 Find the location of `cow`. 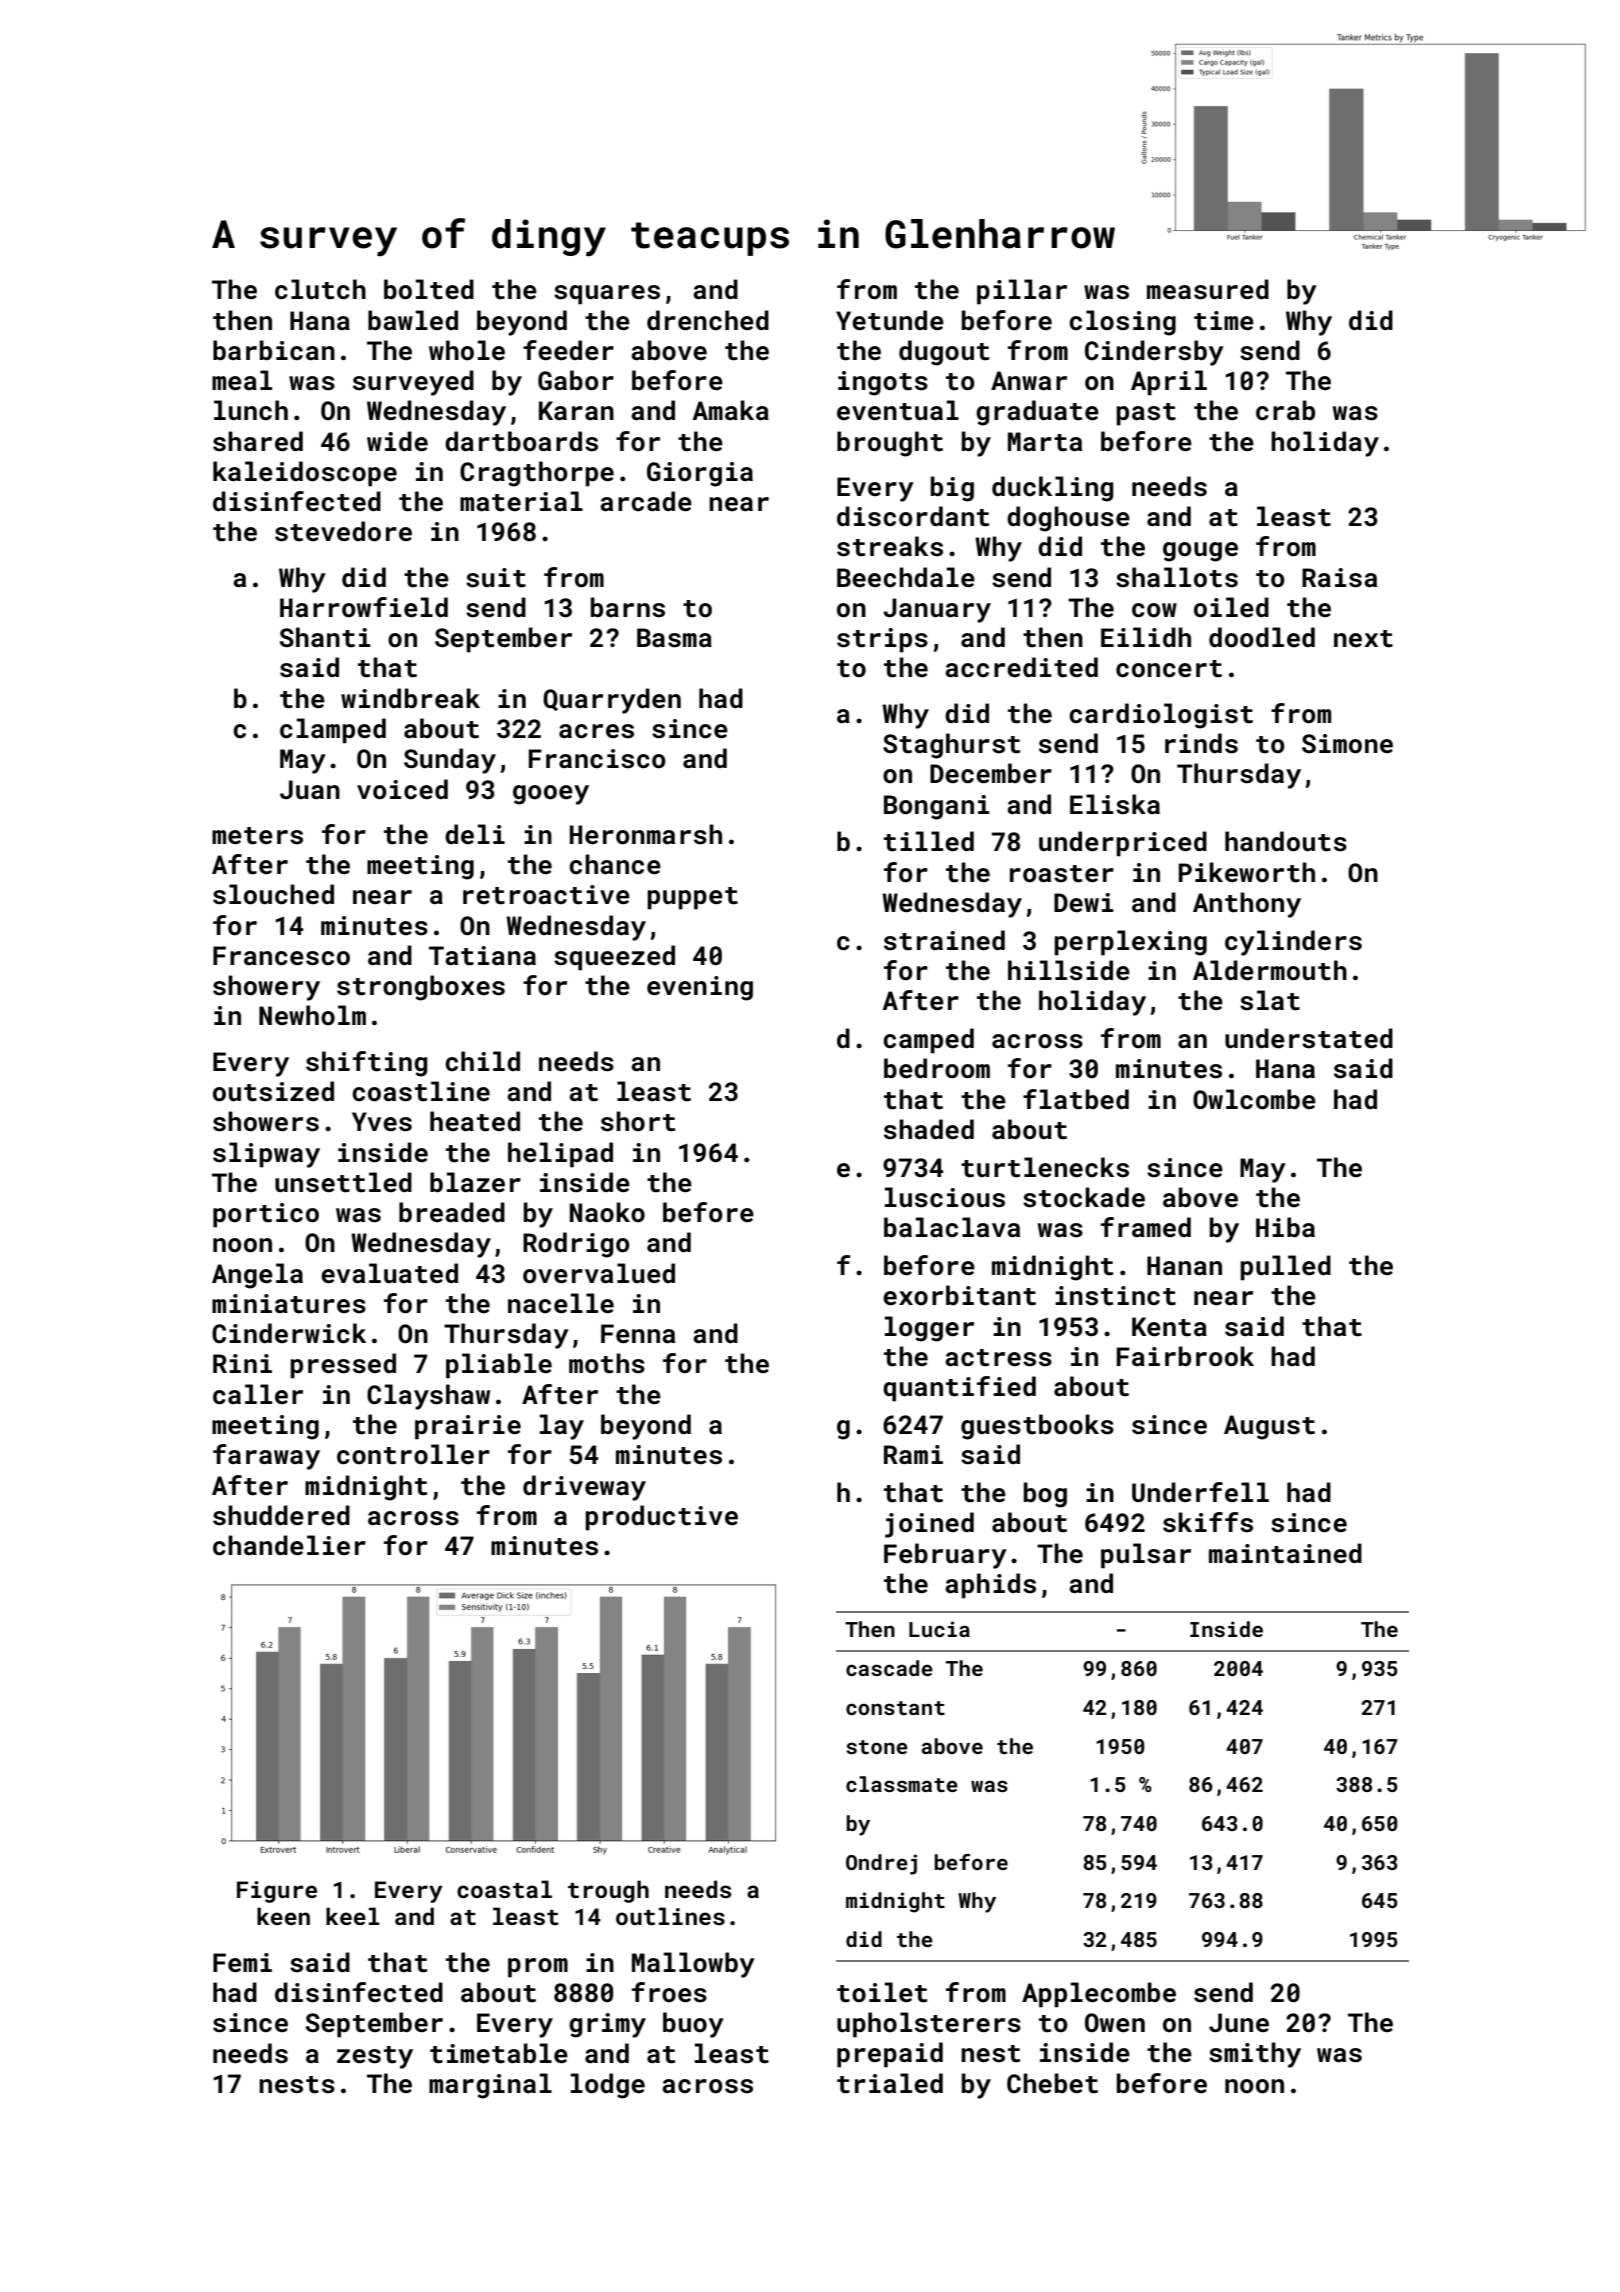

cow is located at coordinates (1154, 610).
